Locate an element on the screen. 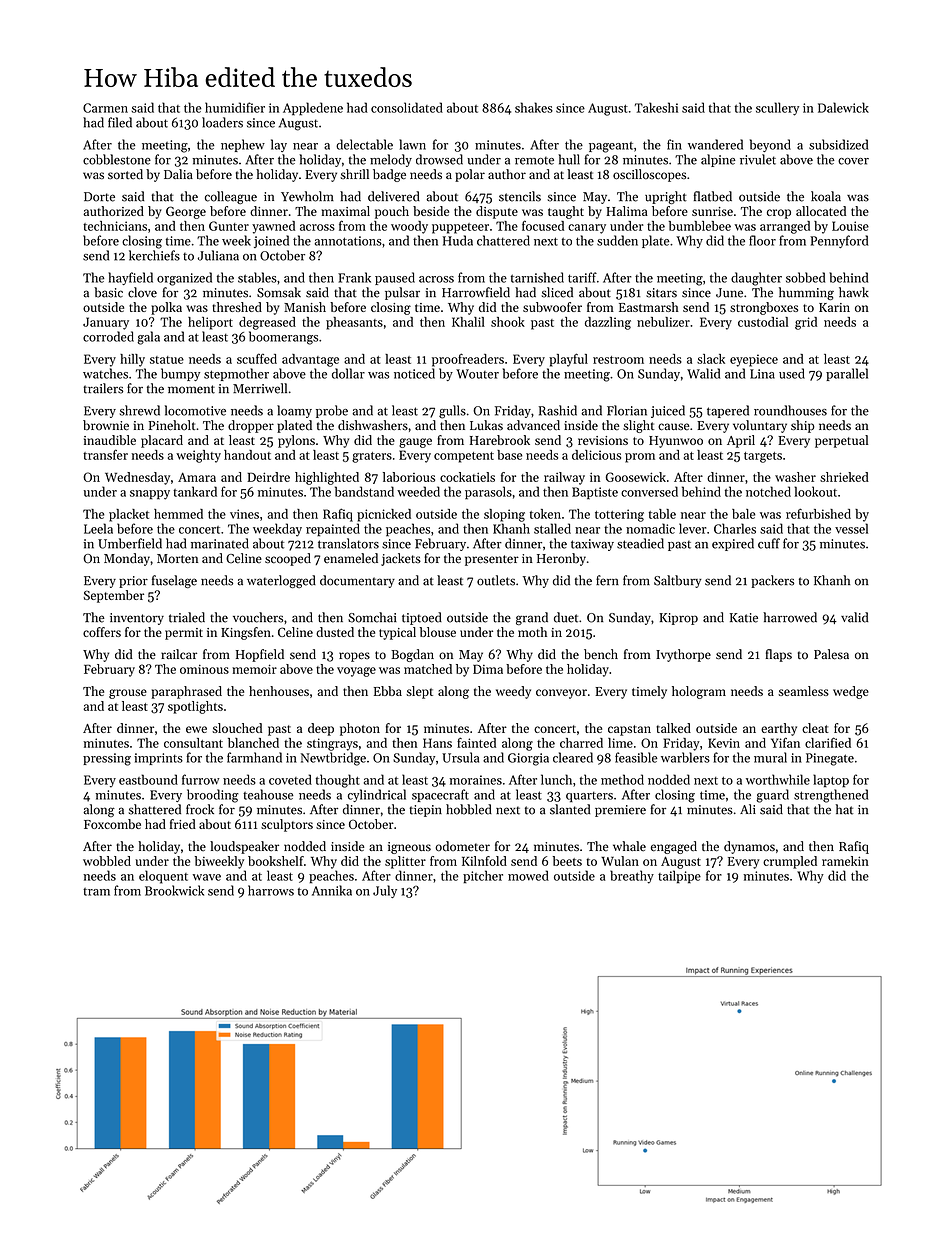 The image size is (952, 1233). Foxcombe is located at coordinates (112, 824).
